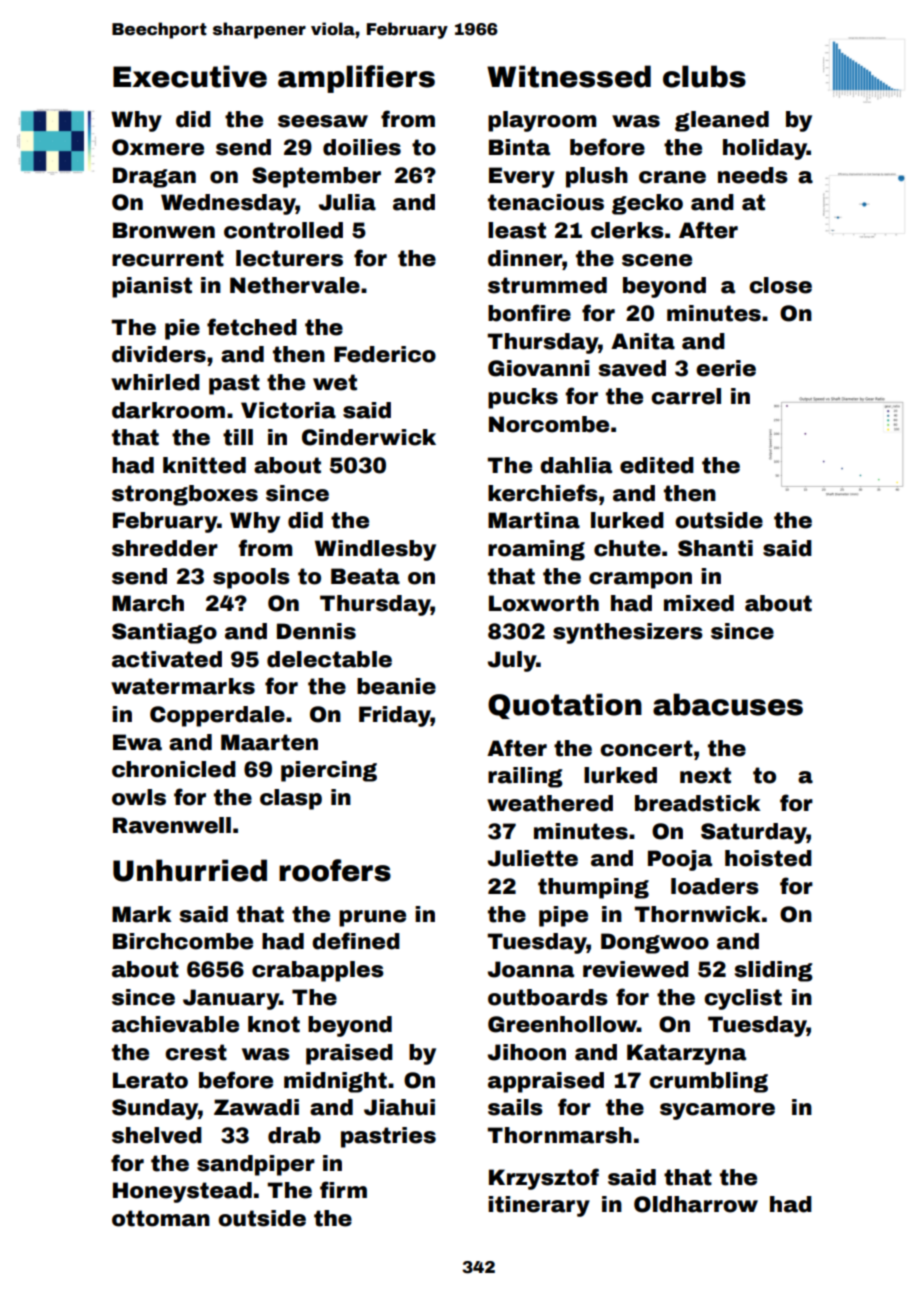 The width and height of the screenshot is (924, 1314). Describe the element at coordinates (565, 706) in the screenshot. I see `Quotation` at that location.
